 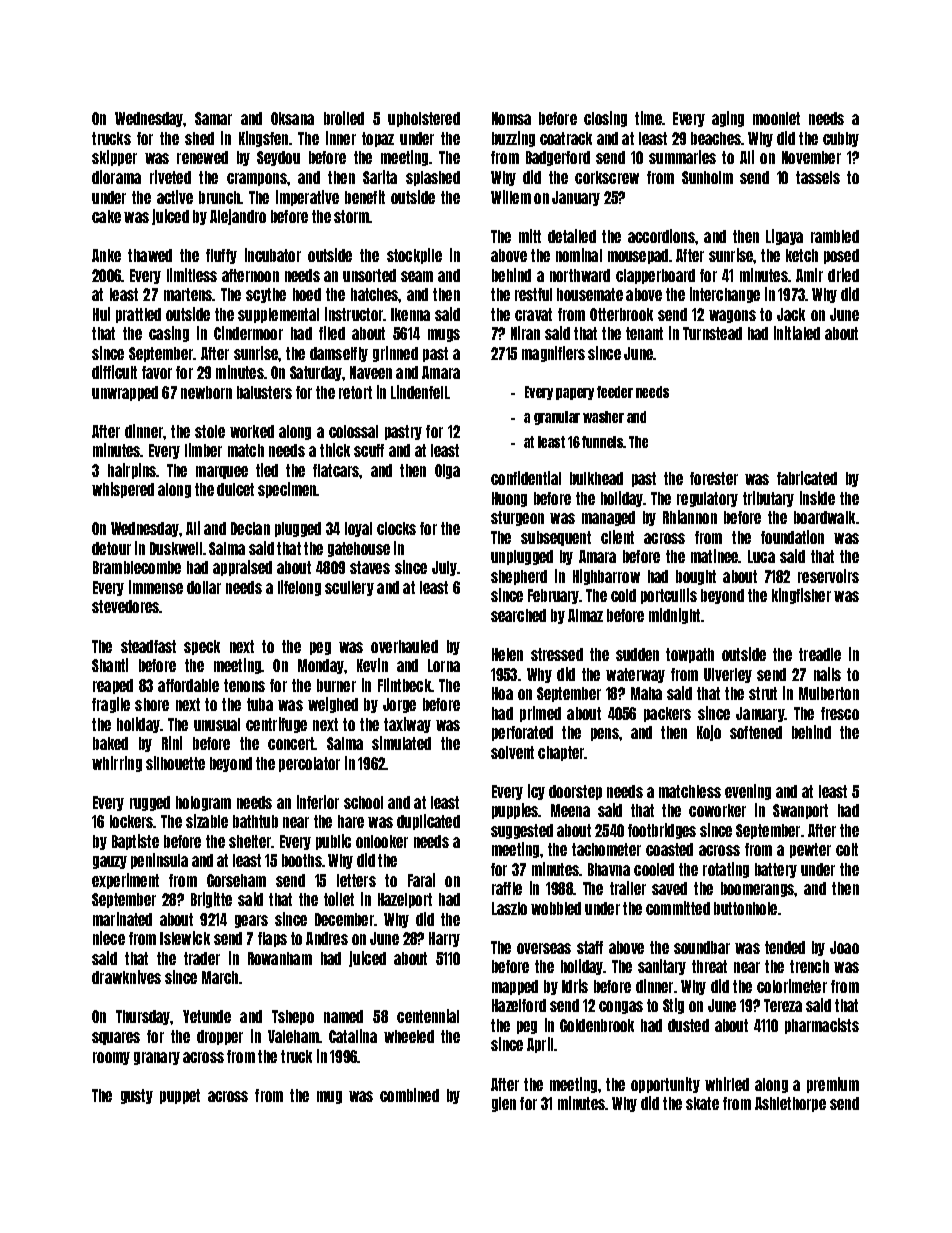 I want to click on pharmacists, so click(x=822, y=1026).
